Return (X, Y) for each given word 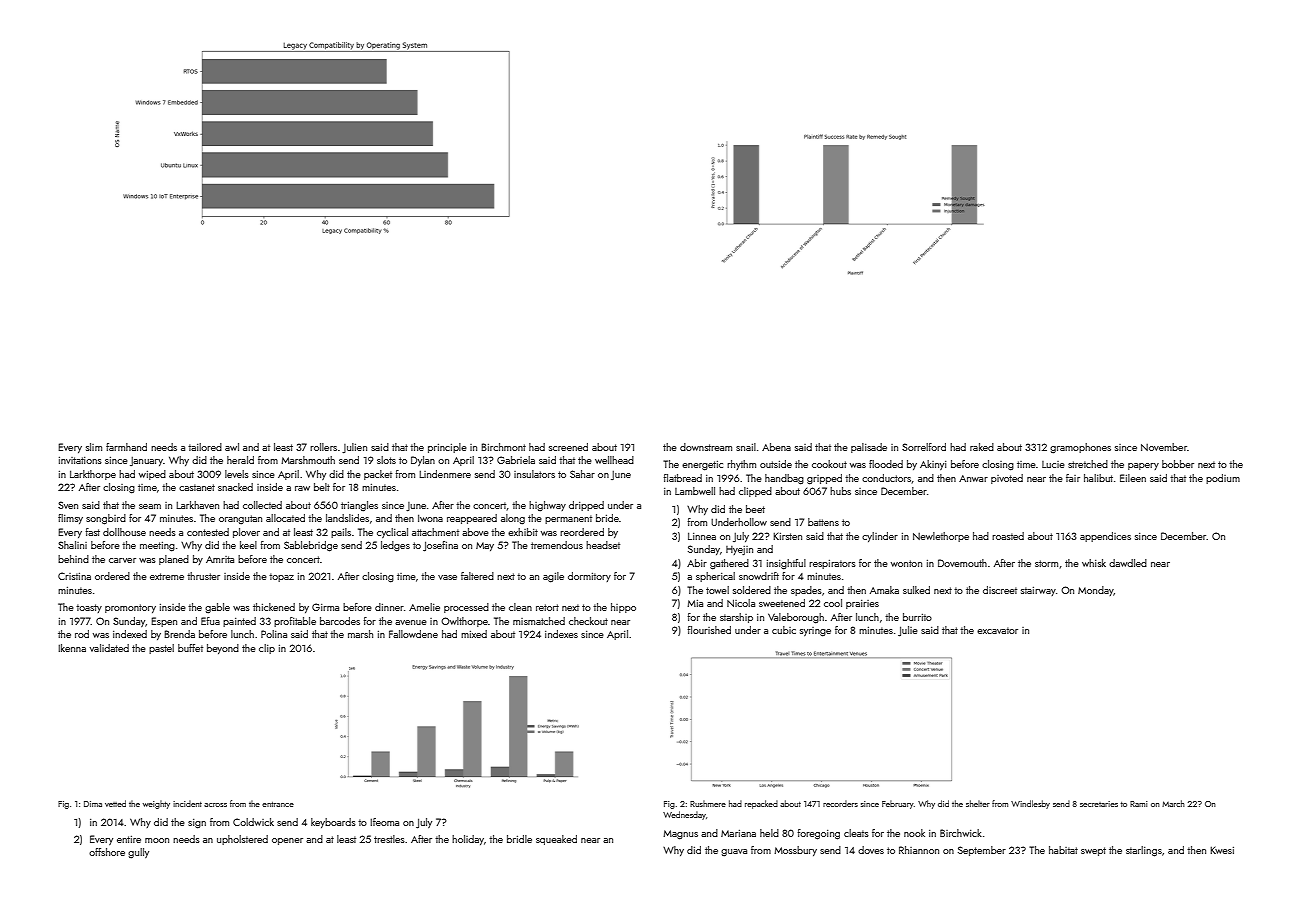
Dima (93, 804)
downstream (706, 447)
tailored (205, 447)
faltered (477, 576)
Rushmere (708, 803)
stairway (1038, 591)
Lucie (1053, 464)
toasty (89, 608)
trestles (389, 839)
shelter (978, 803)
